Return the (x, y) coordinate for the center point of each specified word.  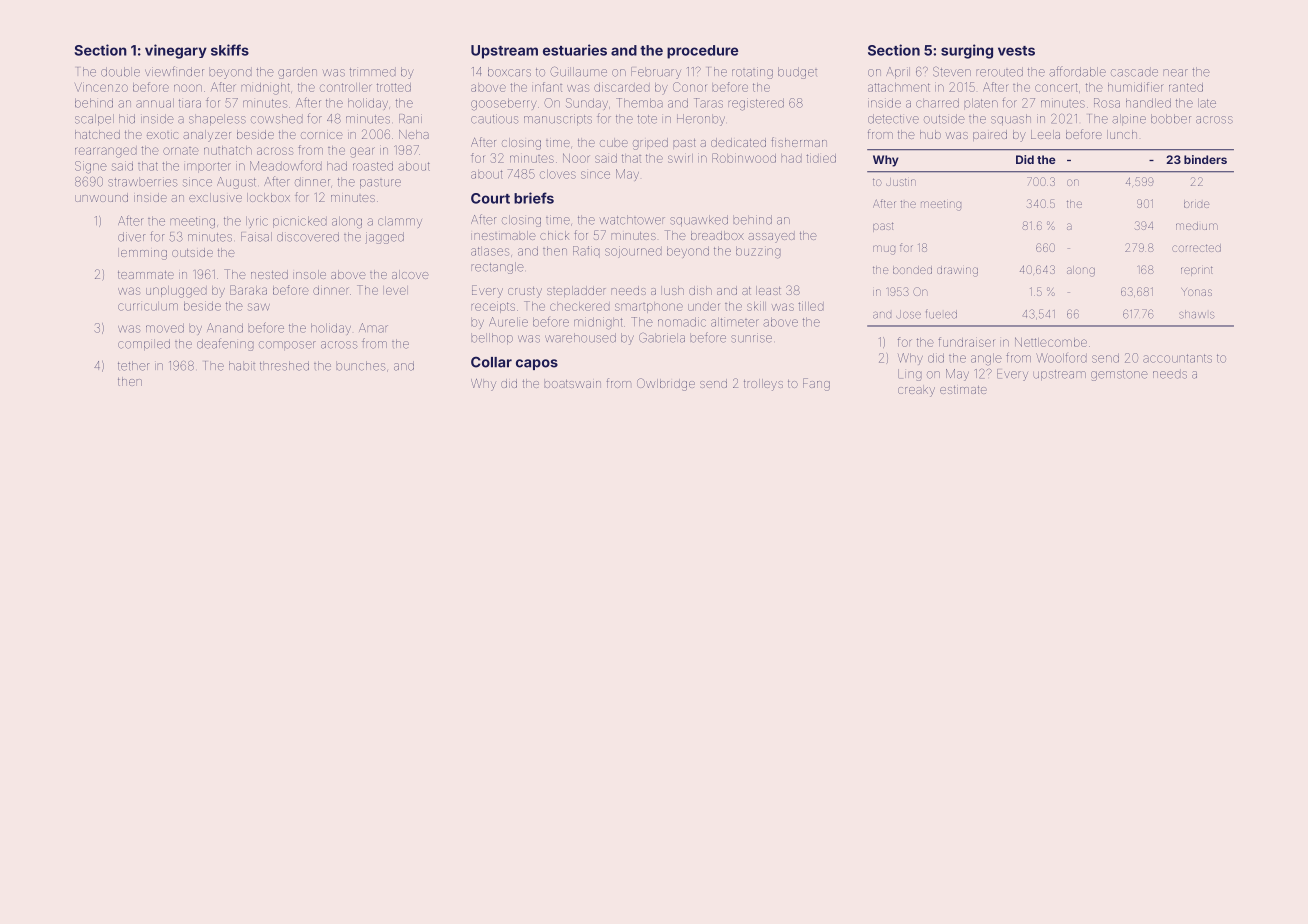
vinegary (176, 51)
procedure (702, 52)
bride (1196, 204)
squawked (699, 220)
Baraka (248, 290)
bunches (360, 366)
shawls (1197, 314)
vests (1016, 51)
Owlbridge (666, 384)
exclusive (215, 197)
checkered (580, 306)
